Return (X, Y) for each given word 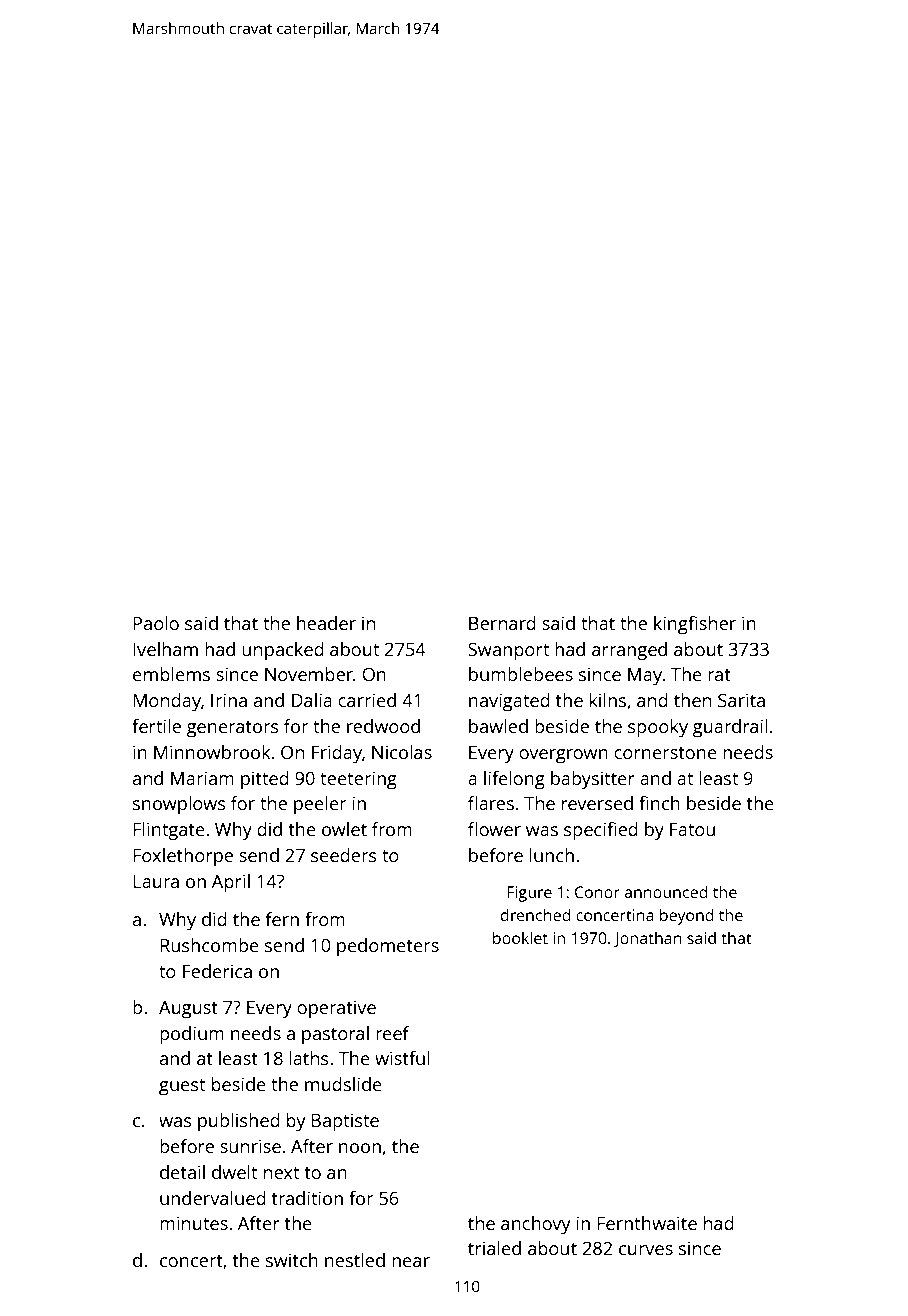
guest (182, 1087)
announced (665, 891)
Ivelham (165, 649)
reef (392, 1033)
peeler (320, 805)
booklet (520, 937)
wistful (402, 1058)
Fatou (692, 829)
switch (292, 1260)
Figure (529, 894)
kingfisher (695, 625)
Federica (217, 971)
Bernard (502, 623)
